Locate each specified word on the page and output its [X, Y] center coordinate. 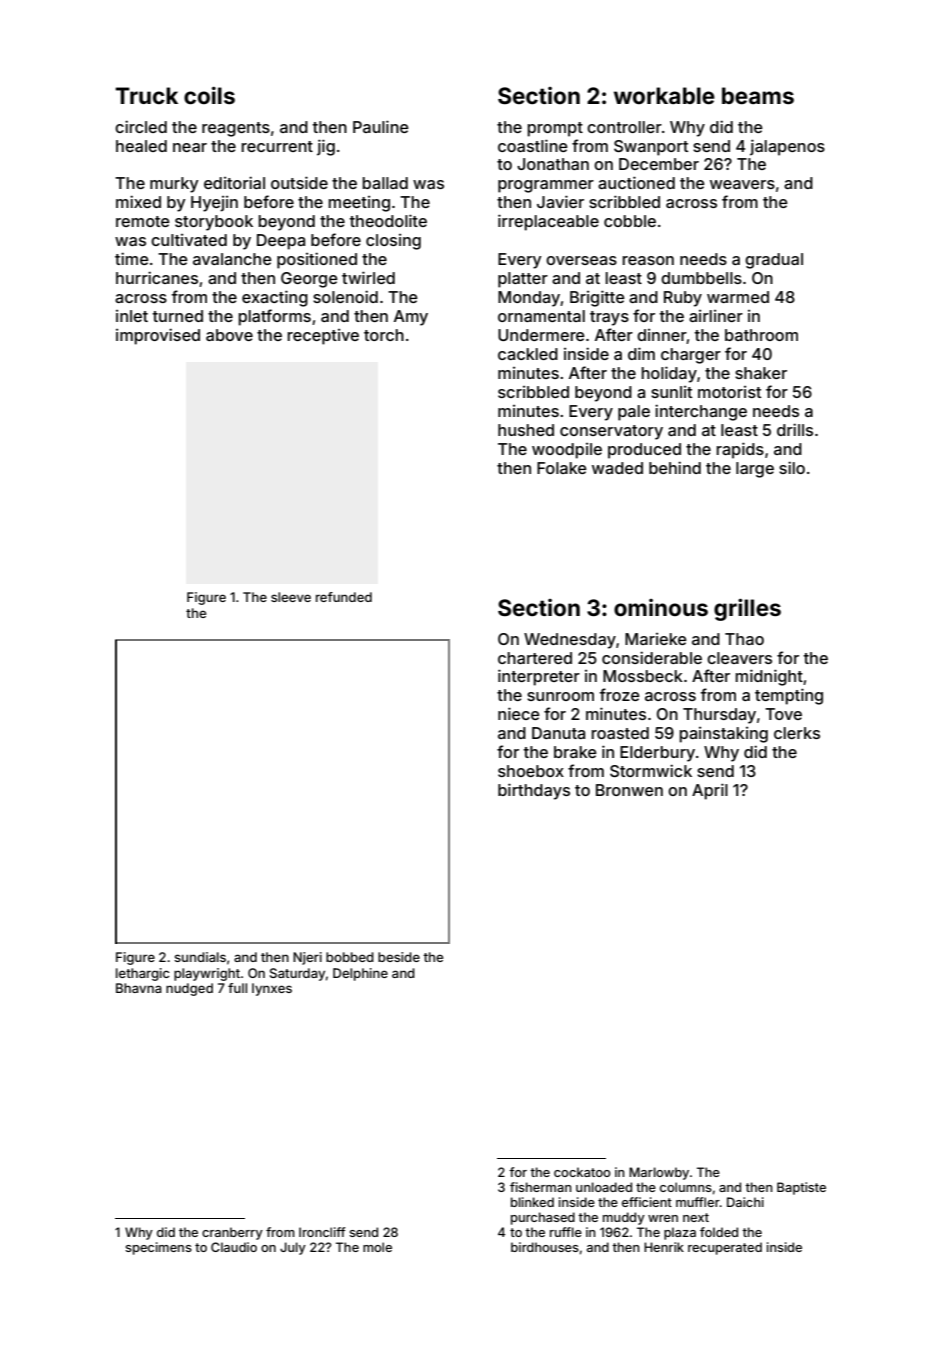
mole [377, 1247]
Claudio [234, 1247]
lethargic [143, 974]
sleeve [291, 597]
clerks [797, 733]
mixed [138, 201]
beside [399, 957]
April [710, 791]
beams [758, 95]
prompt [555, 129]
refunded [344, 597]
